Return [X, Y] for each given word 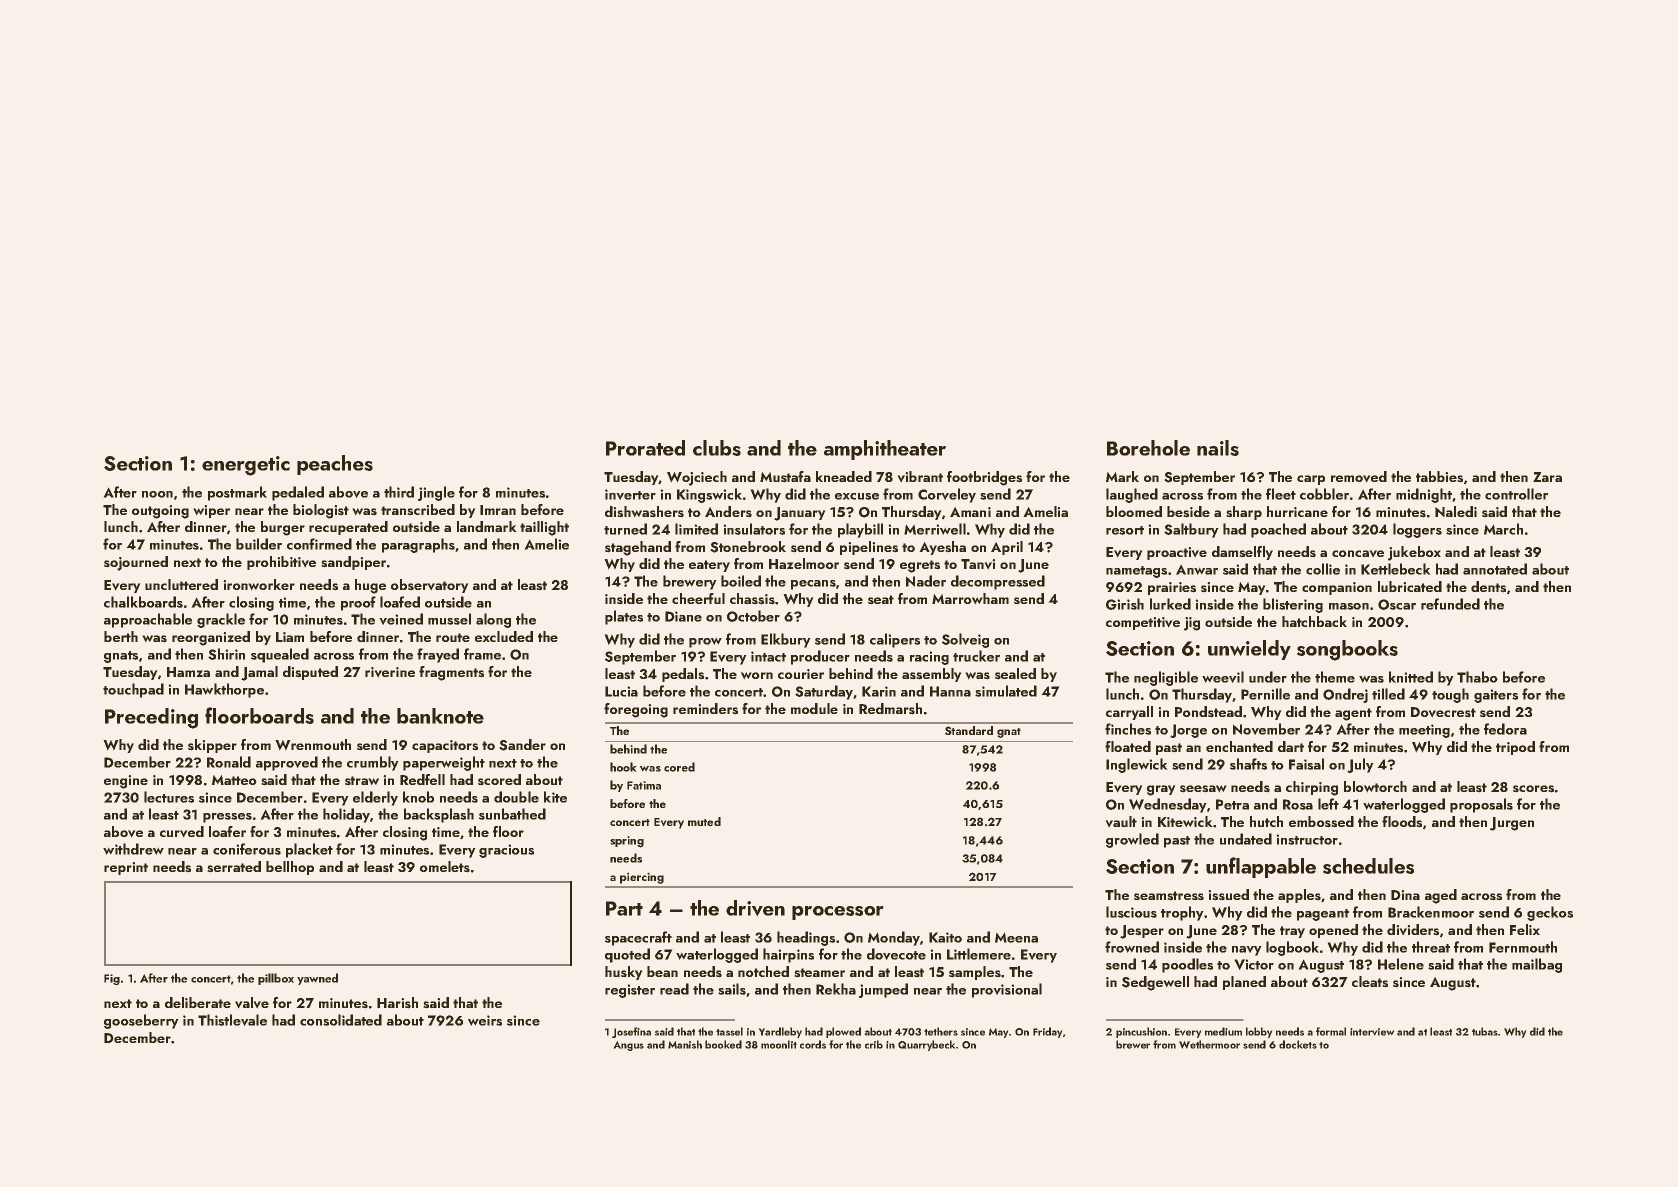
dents [1488, 587]
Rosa [1298, 804]
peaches [335, 465]
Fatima [644, 785]
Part [624, 908]
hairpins [788, 955]
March [1503, 529]
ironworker [259, 585]
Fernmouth [1523, 947]
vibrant [920, 477]
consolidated [341, 1020]
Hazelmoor [804, 563]
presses [227, 818]
